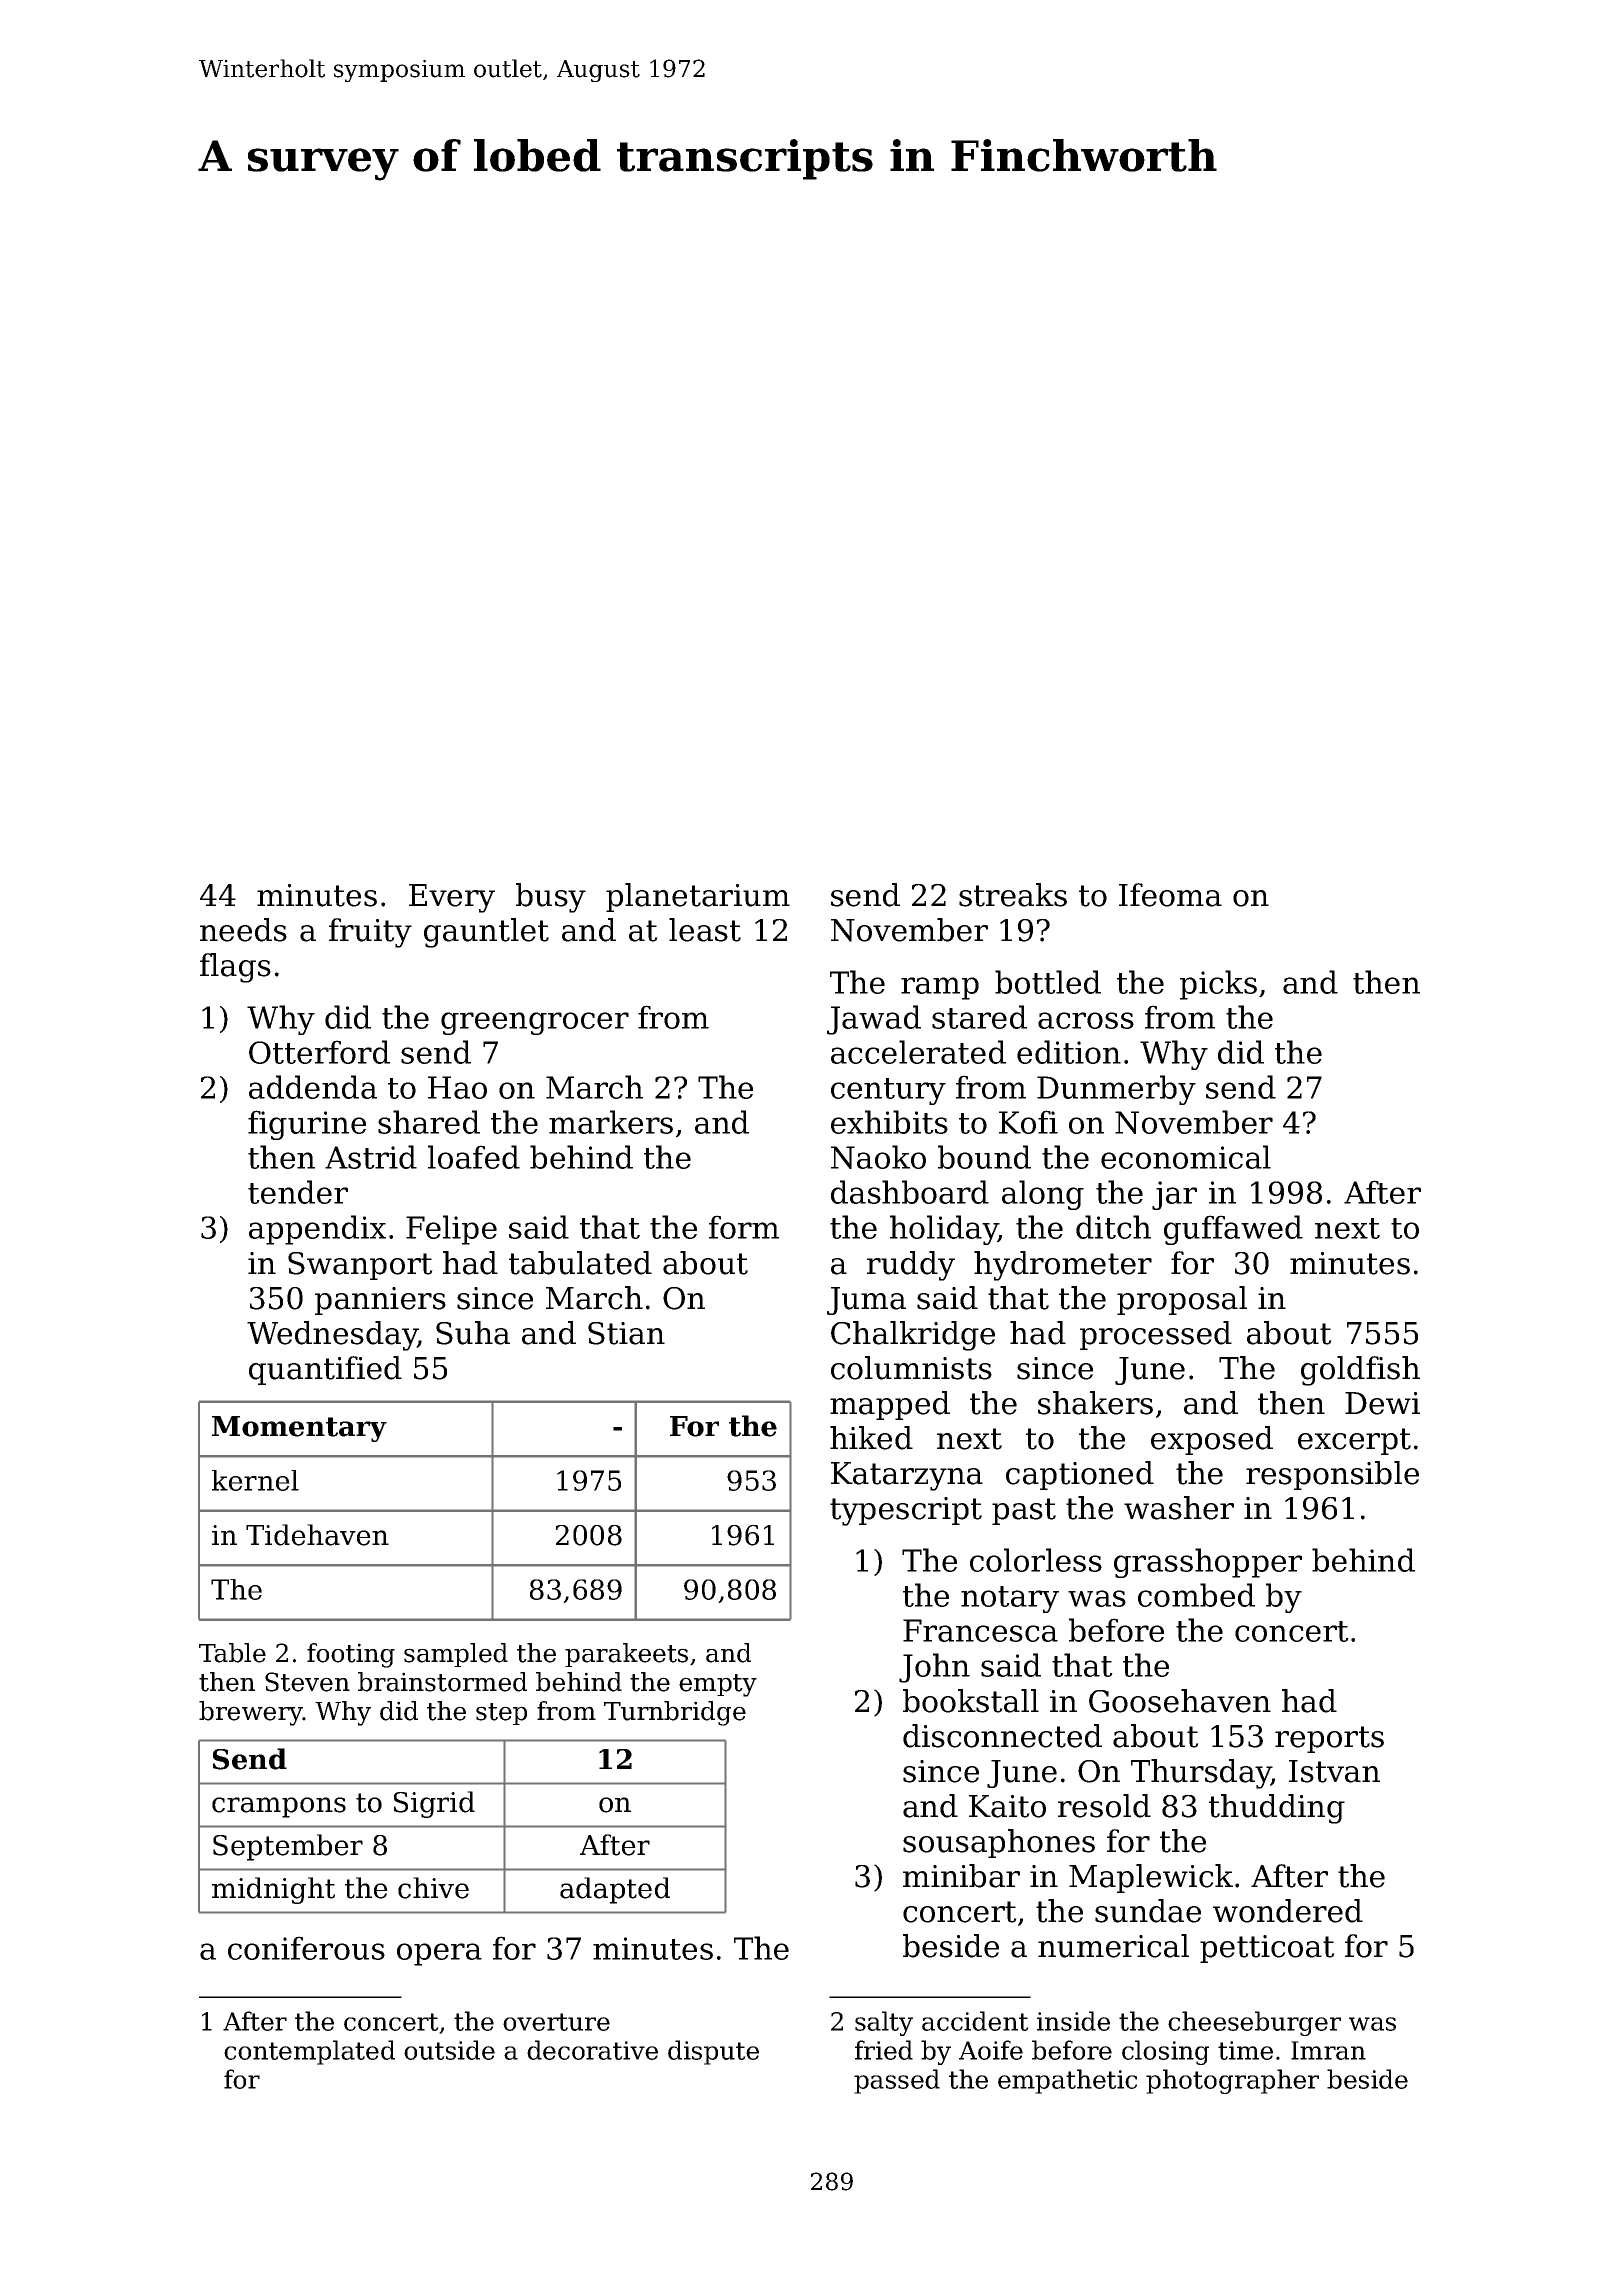 The image size is (1620, 2292). I want to click on gauntlet, so click(486, 933).
